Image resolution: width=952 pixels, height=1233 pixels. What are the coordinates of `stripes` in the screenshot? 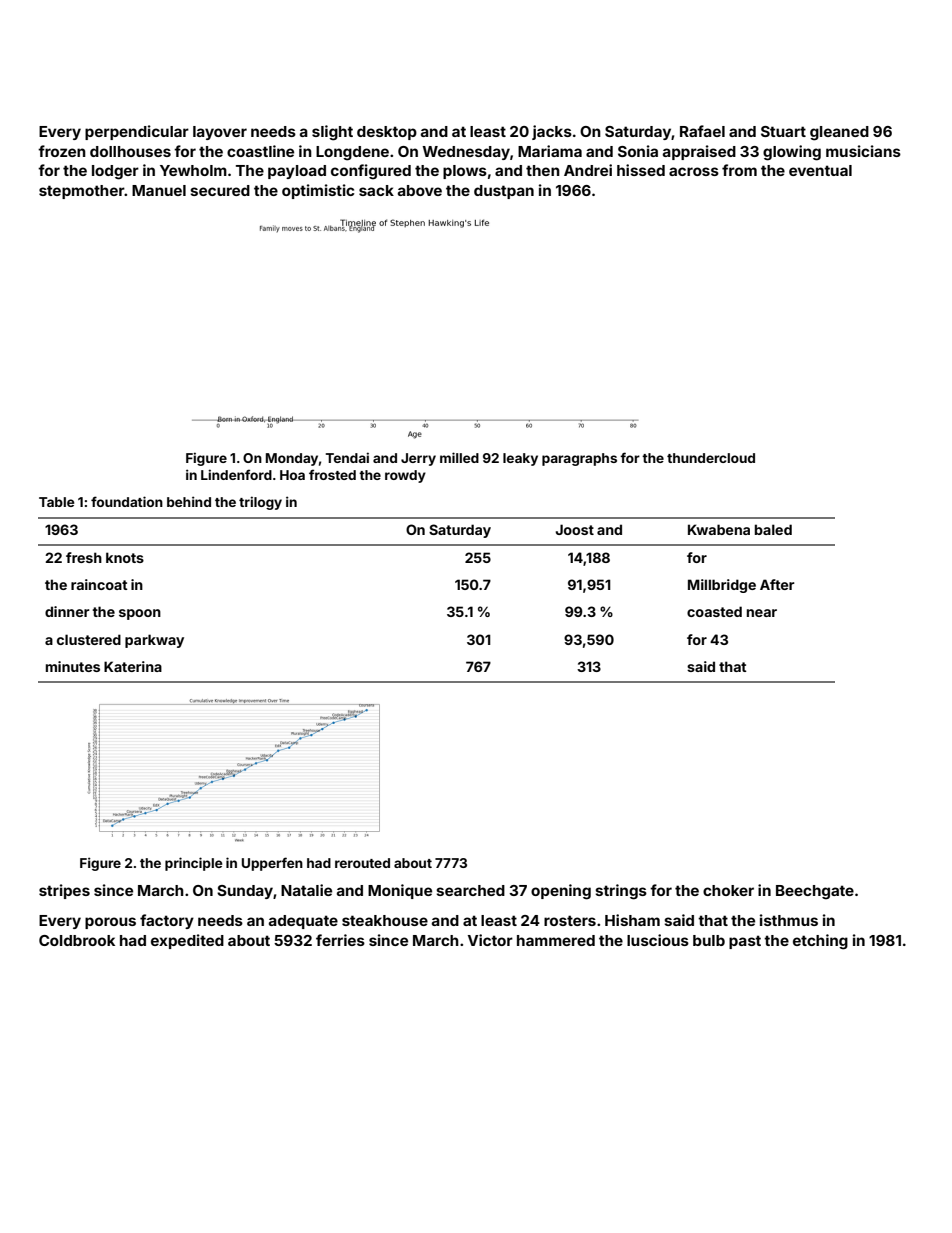 It's located at (64, 891).
